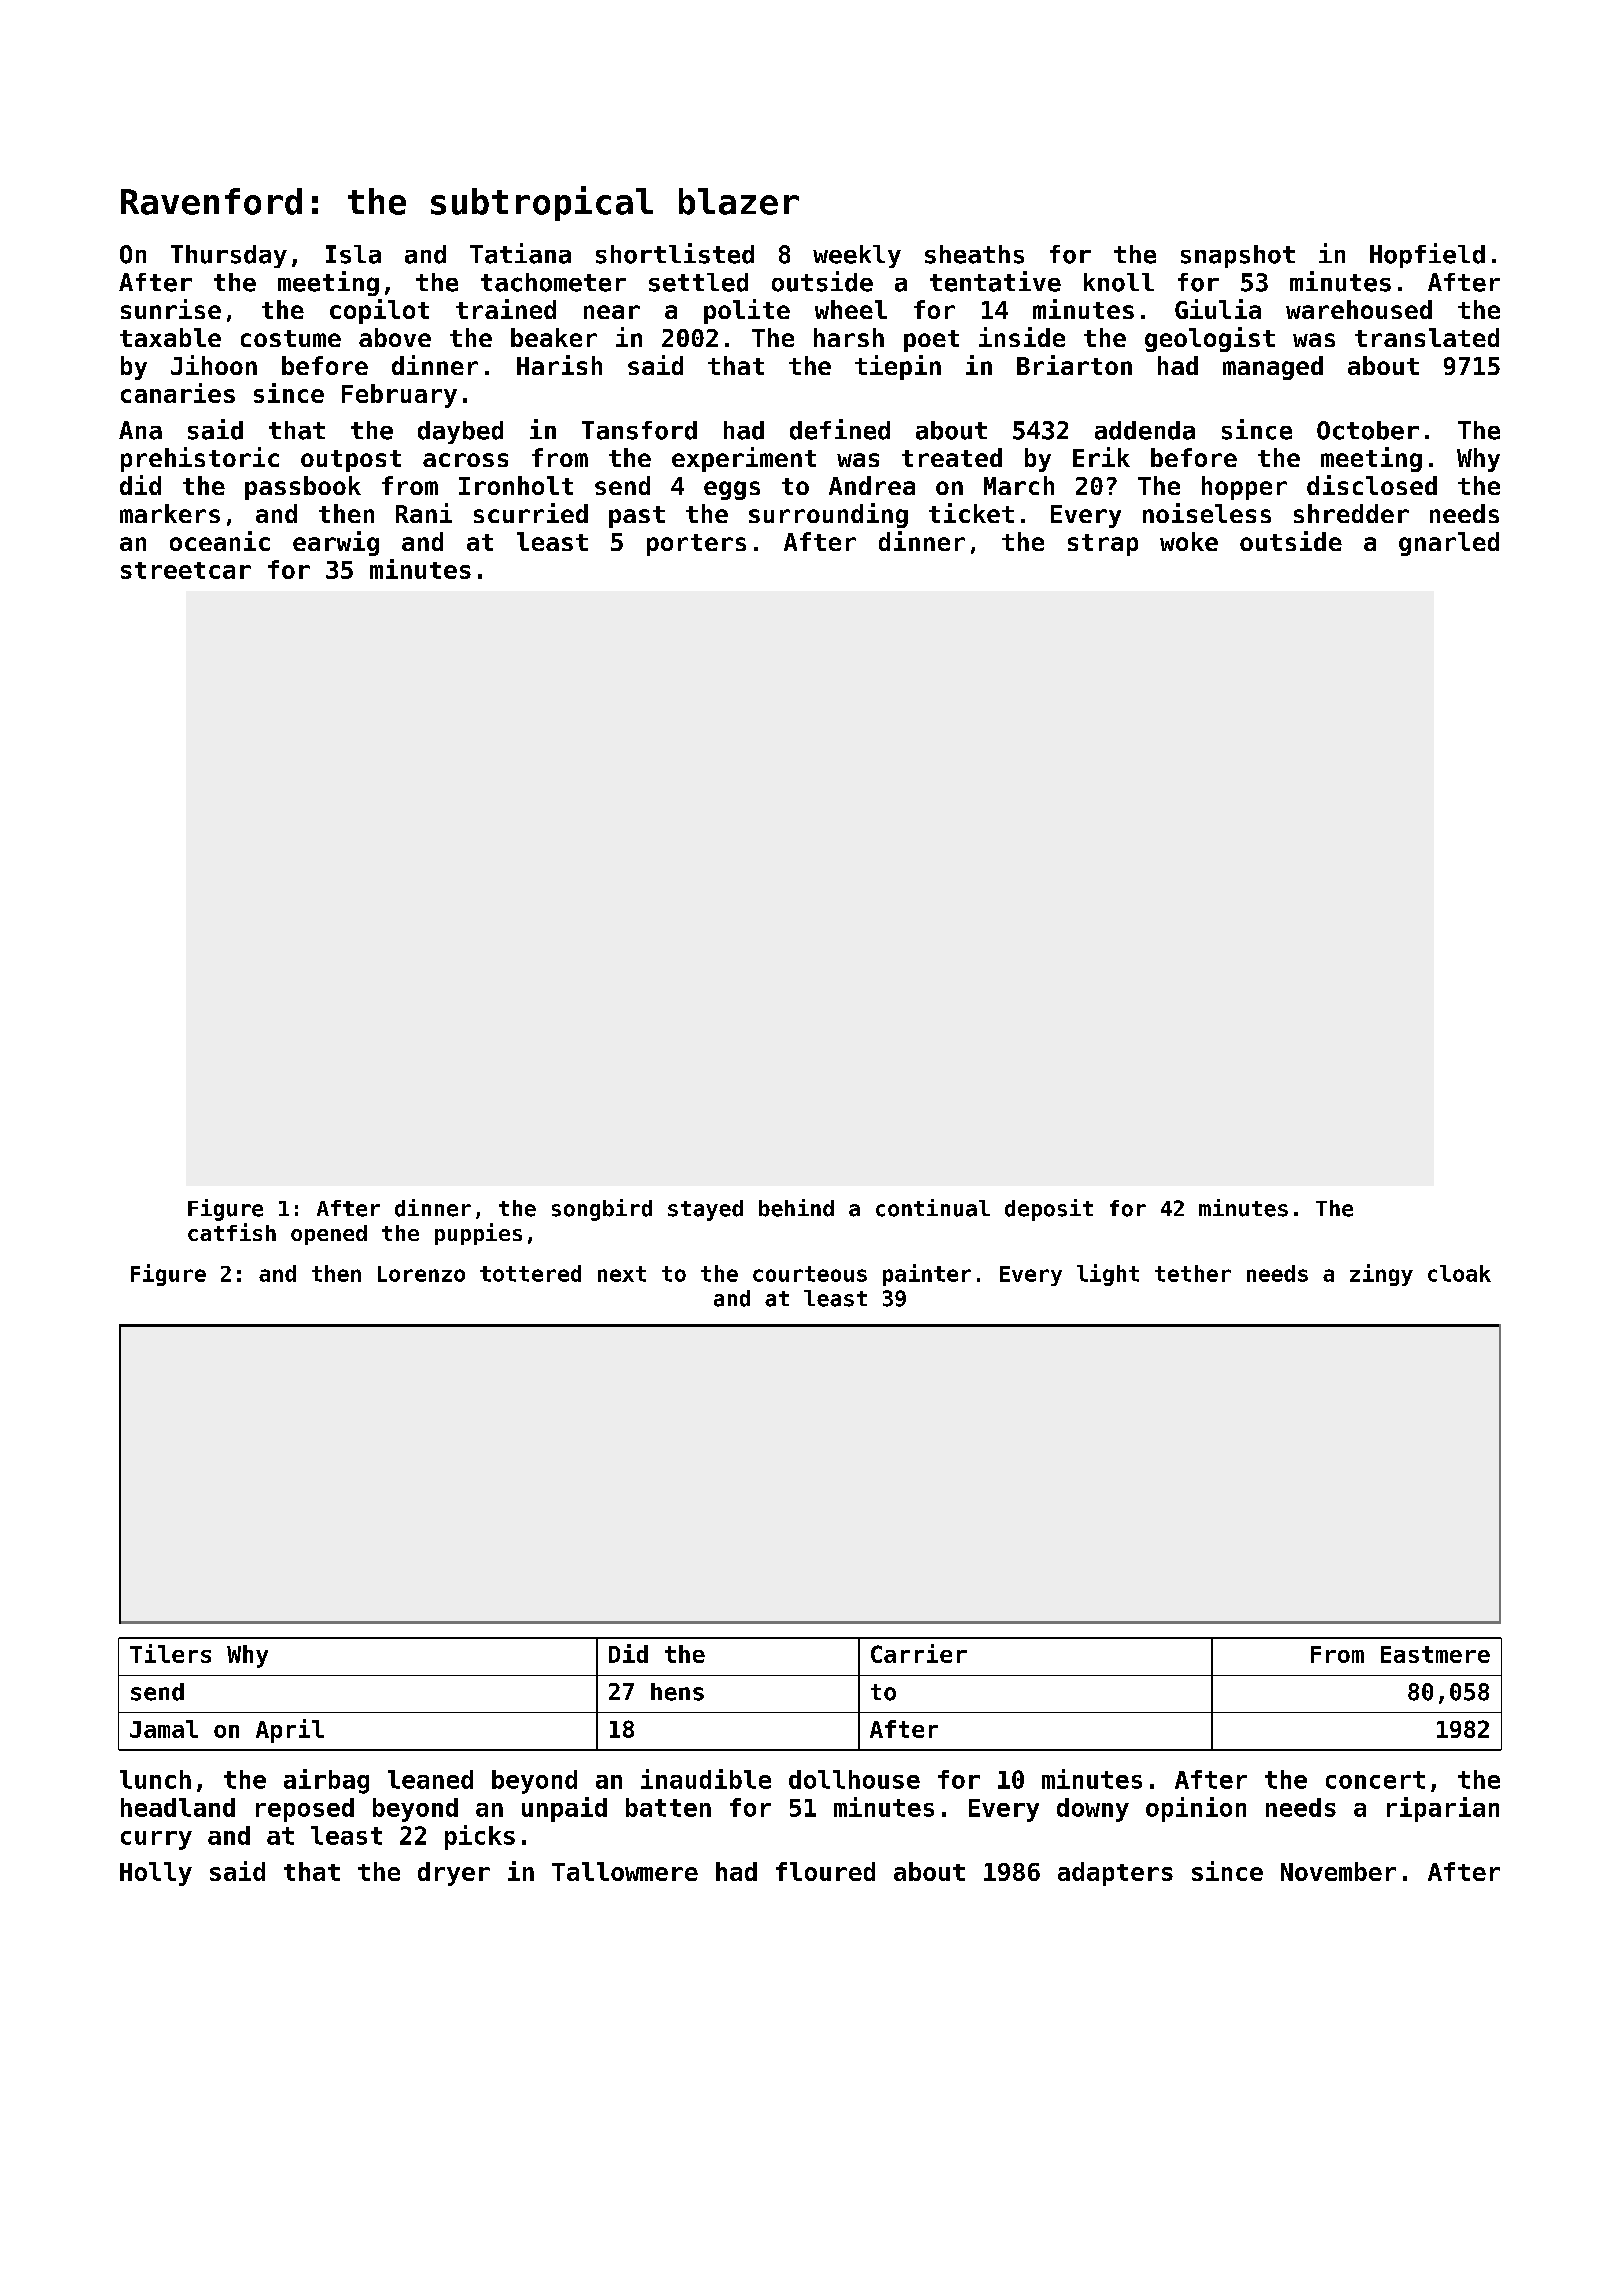  I want to click on deposit, so click(1049, 1210).
